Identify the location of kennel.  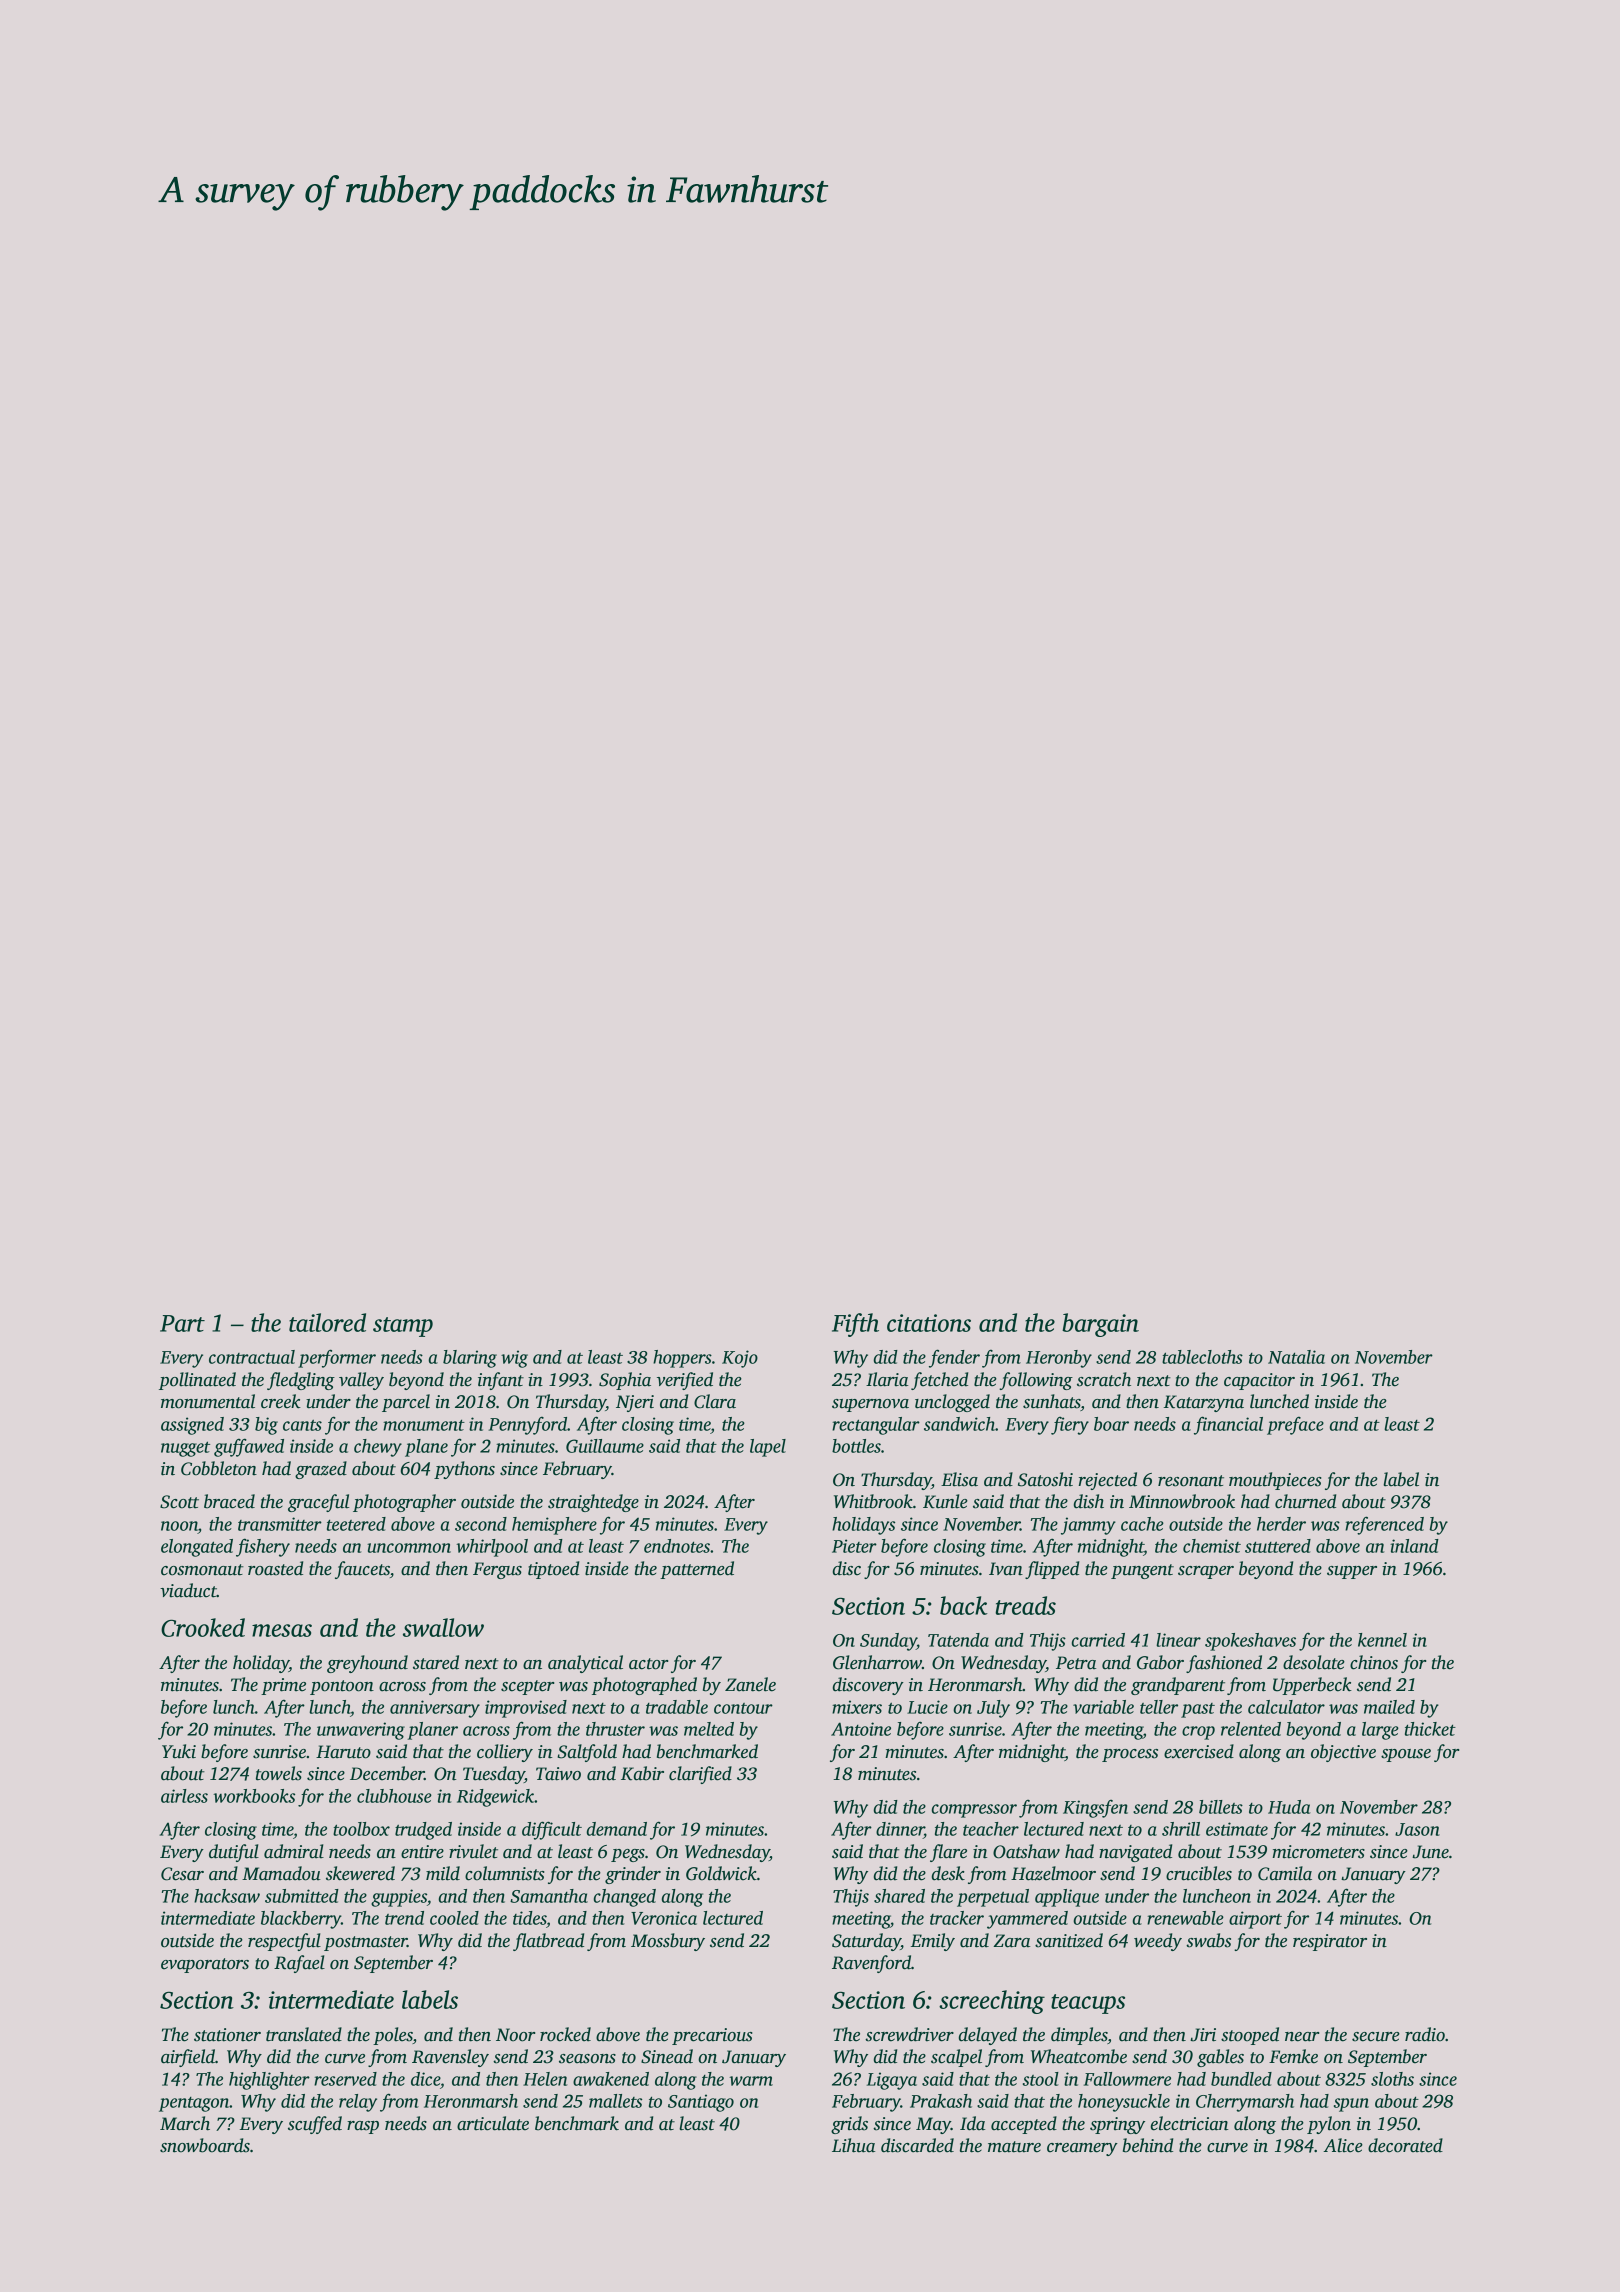
(1382, 1640).
